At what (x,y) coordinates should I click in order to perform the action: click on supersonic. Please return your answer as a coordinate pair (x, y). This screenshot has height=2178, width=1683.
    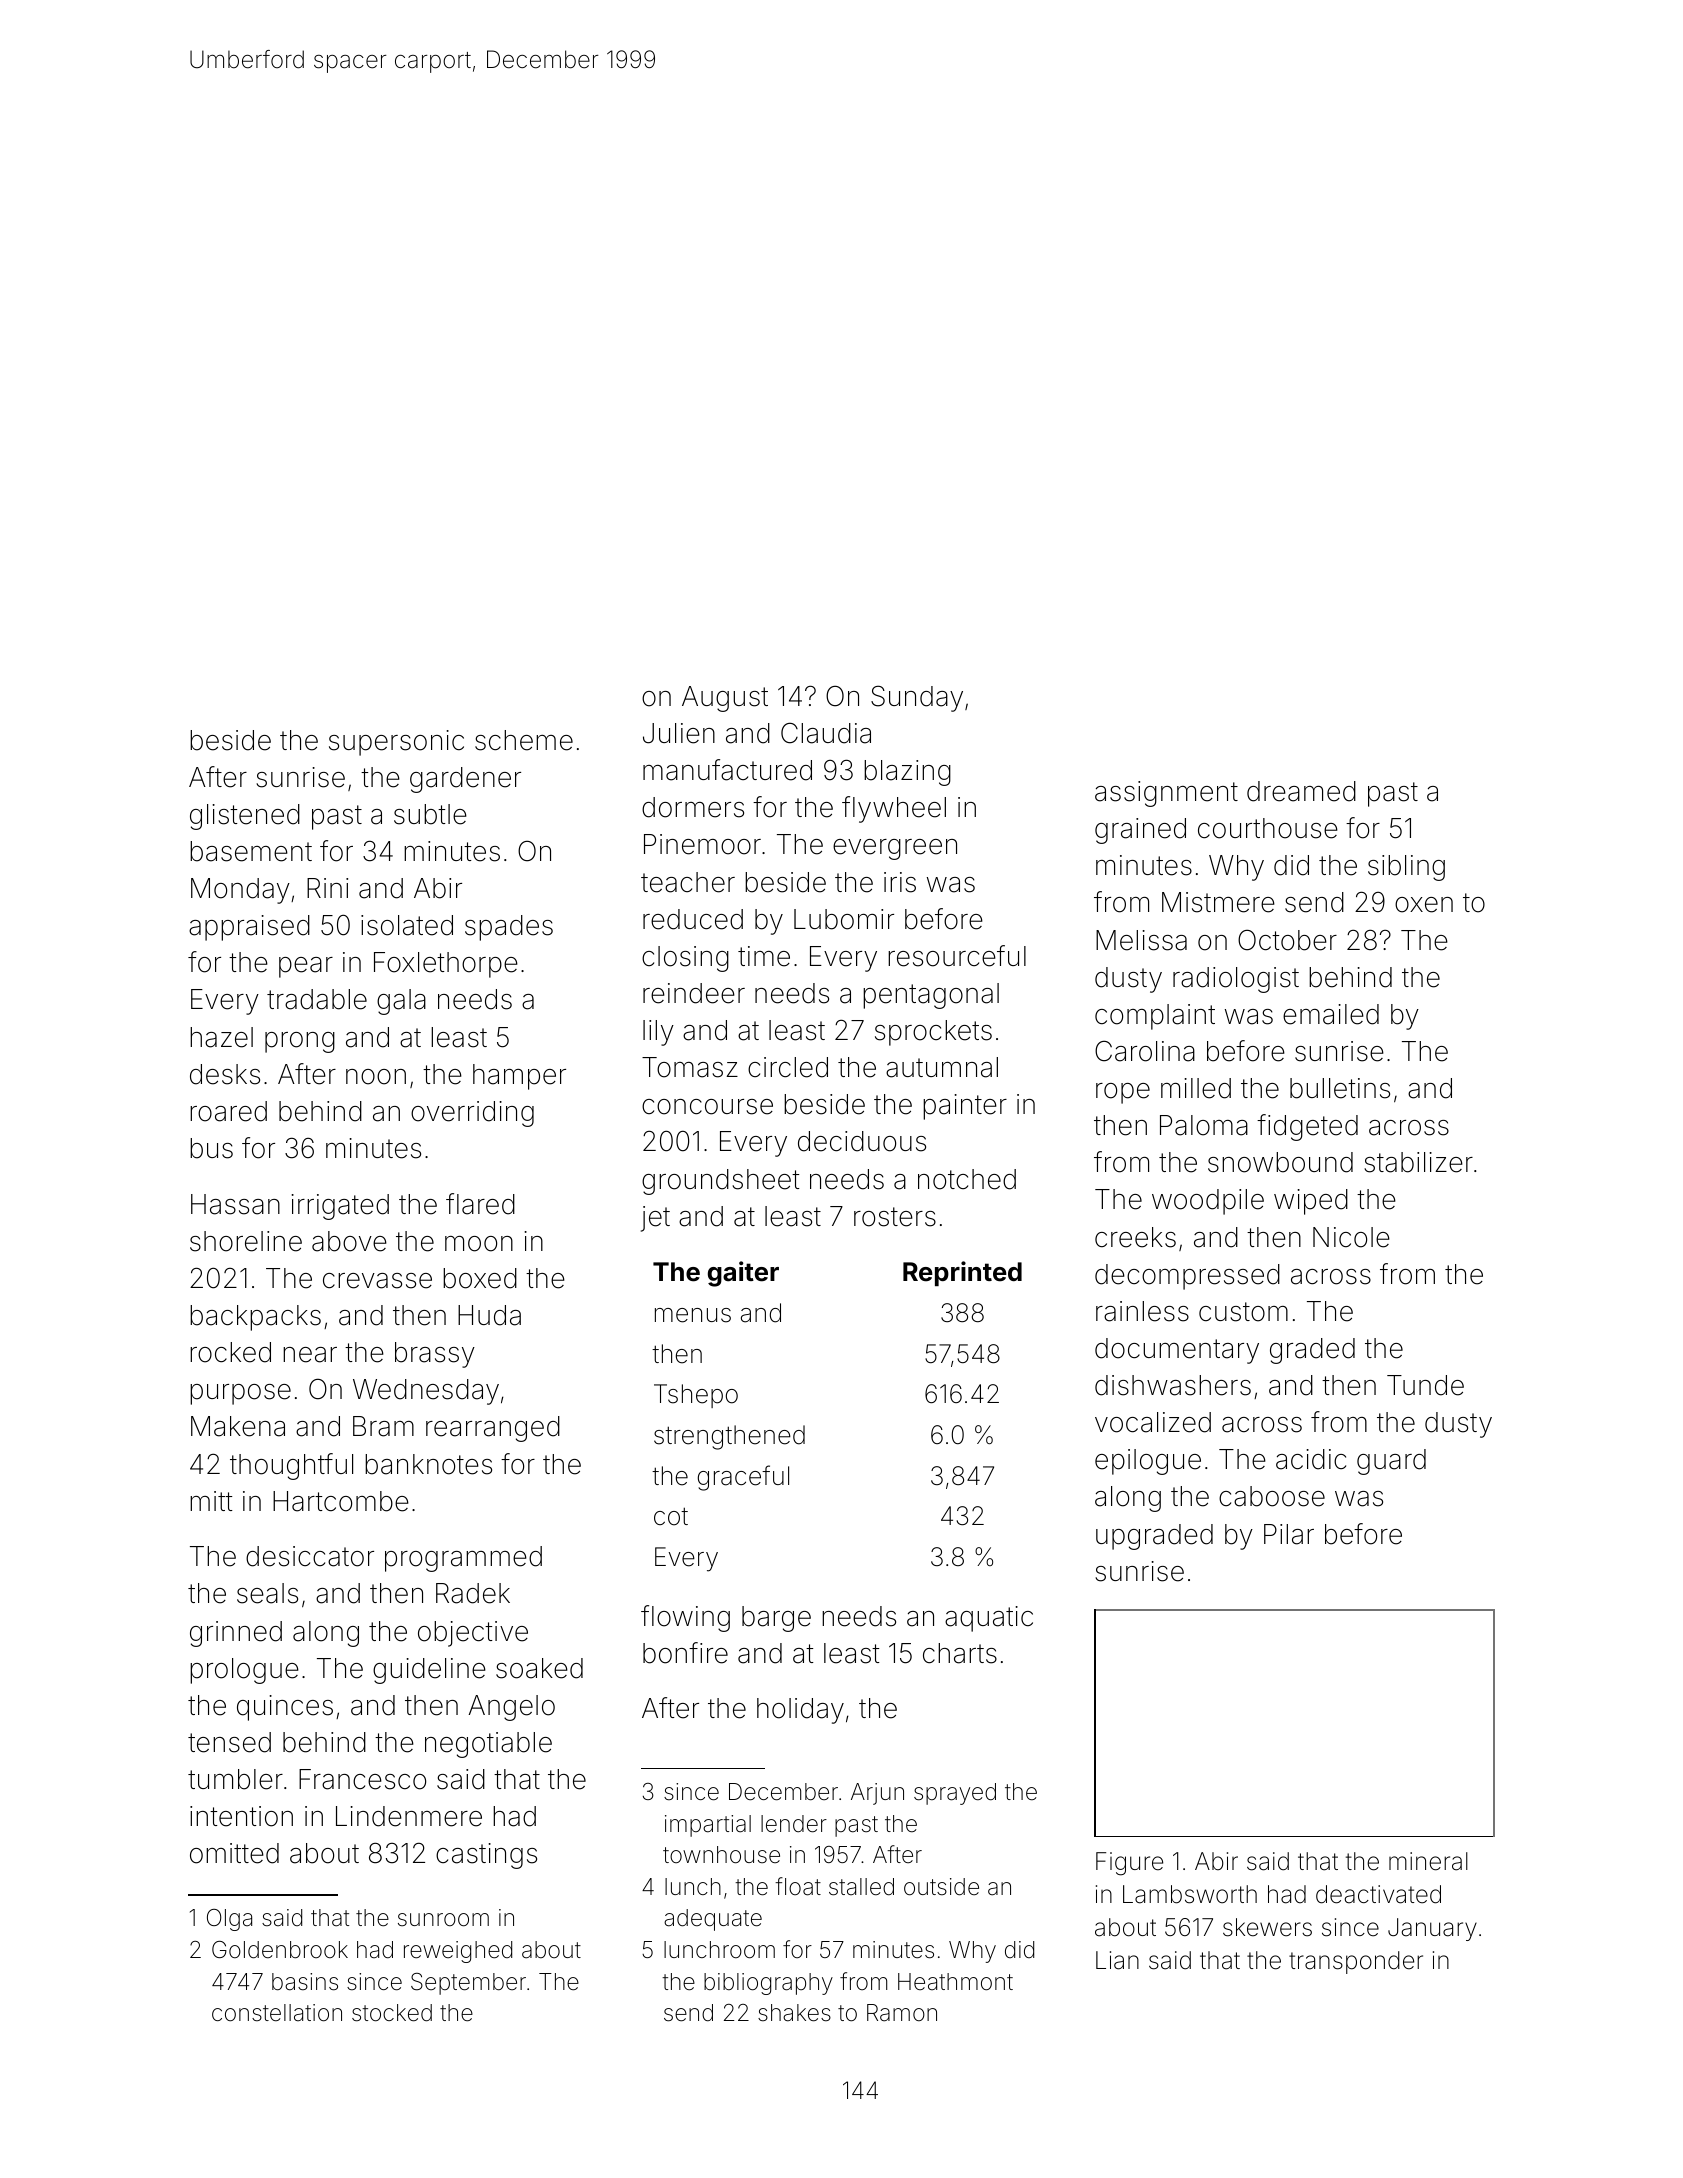
    Looking at the image, I should click on (396, 743).
